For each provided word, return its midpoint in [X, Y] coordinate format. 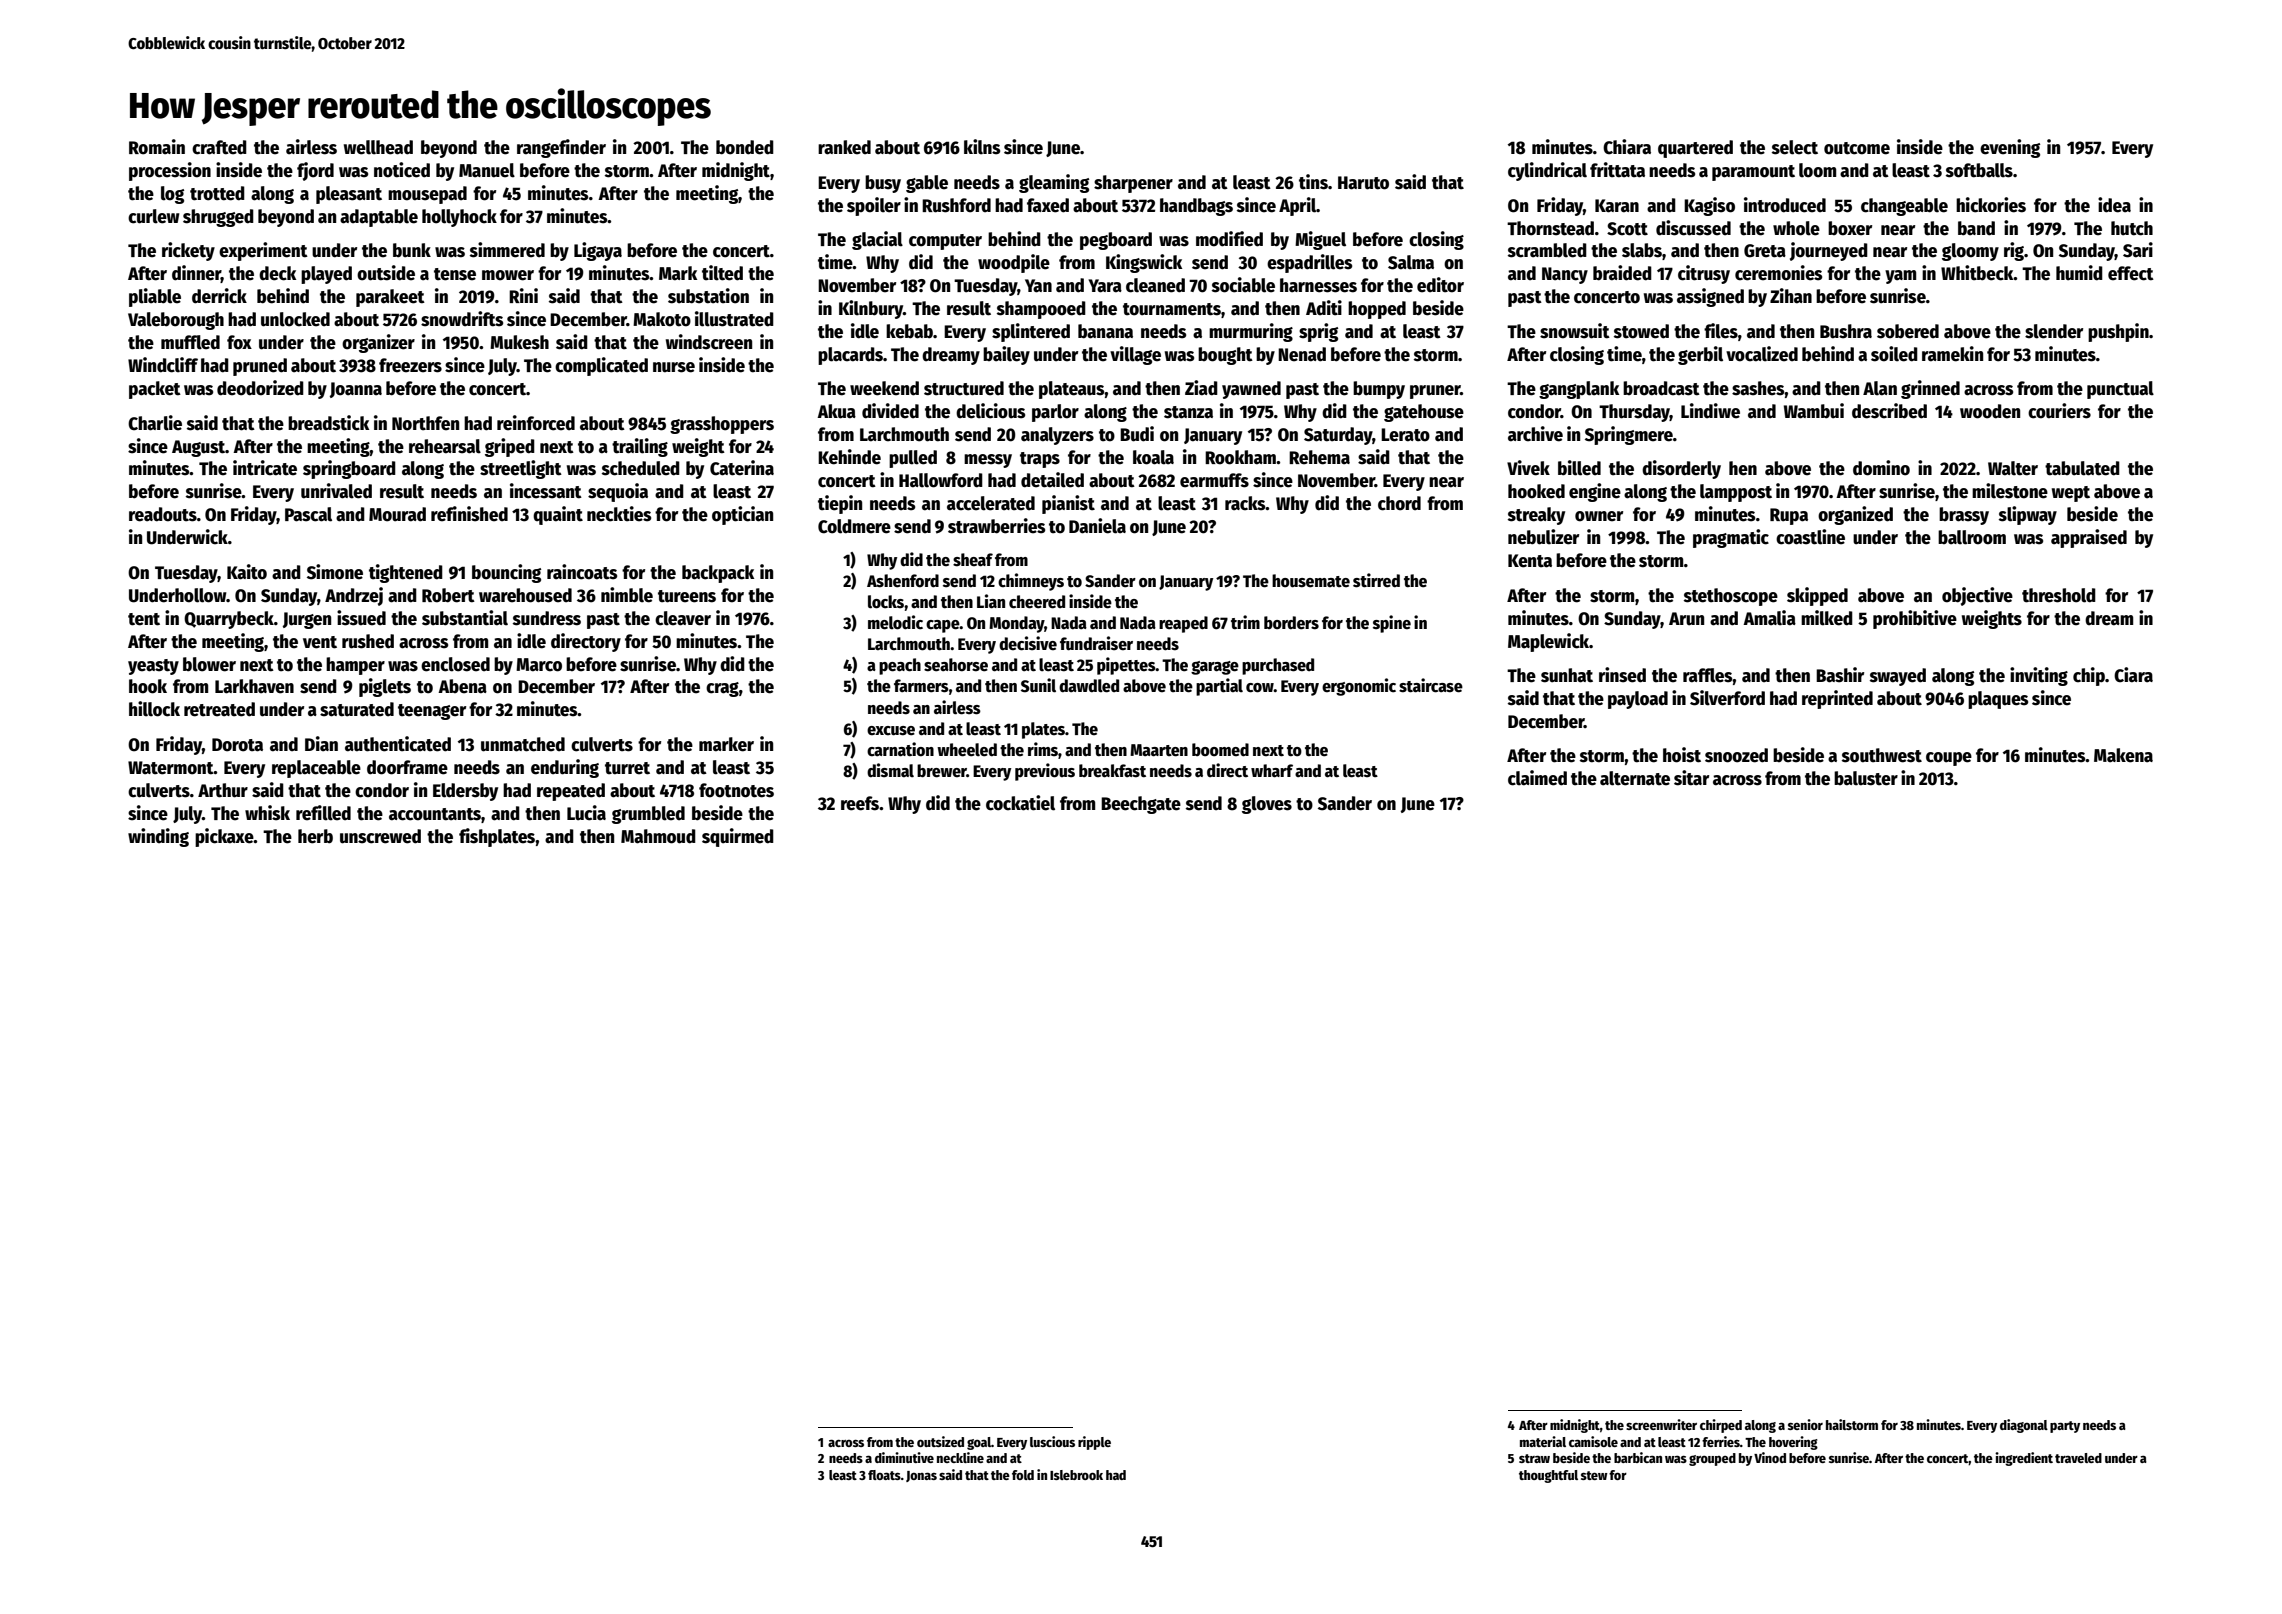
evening [2010, 148]
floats [884, 1475]
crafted [219, 147]
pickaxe [224, 837]
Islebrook [1076, 1475]
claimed [1537, 778]
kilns [982, 147]
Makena [2123, 755]
